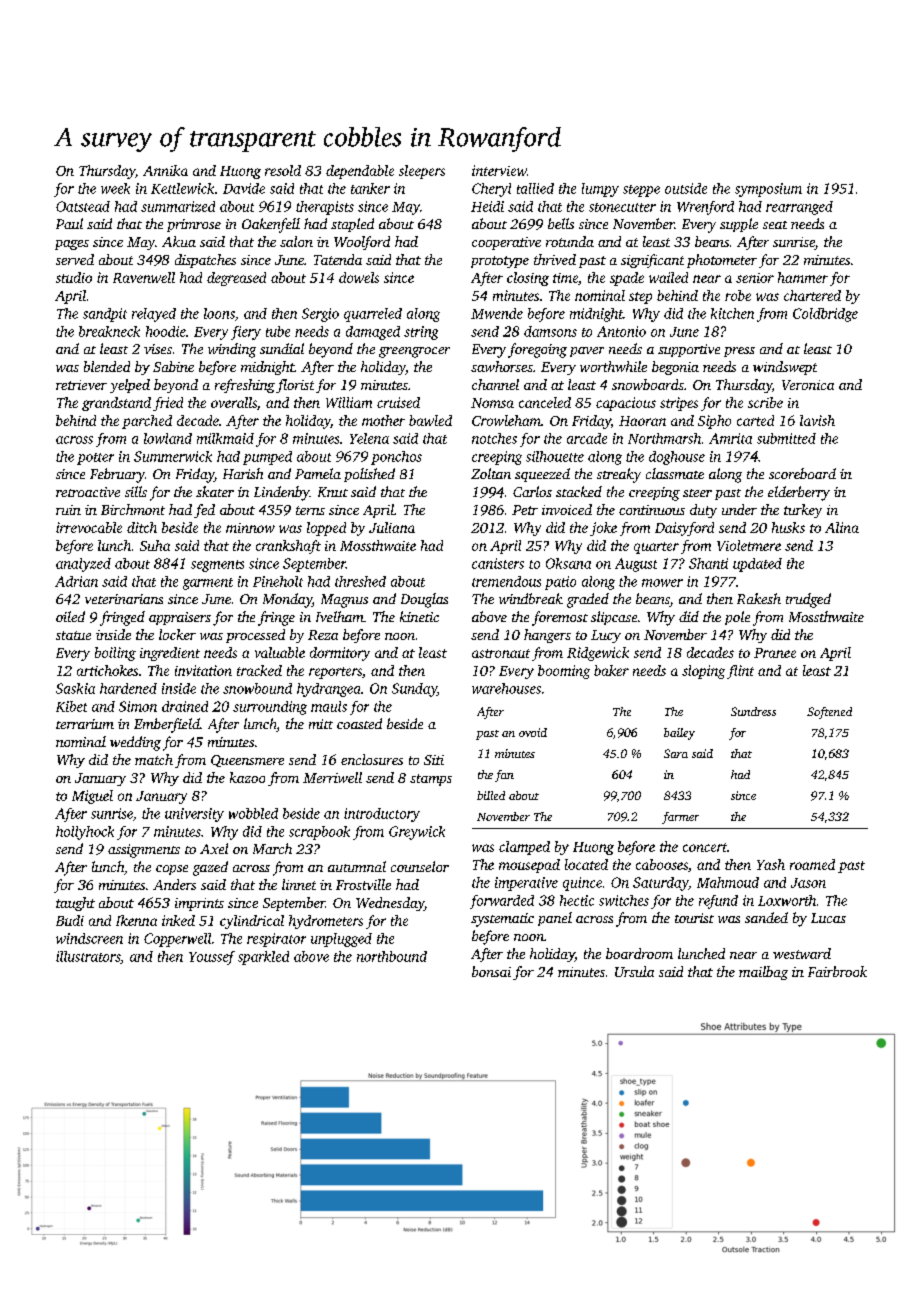 The height and width of the page is (1308, 924). Describe the element at coordinates (679, 404) in the page. I see `stripes` at that location.
